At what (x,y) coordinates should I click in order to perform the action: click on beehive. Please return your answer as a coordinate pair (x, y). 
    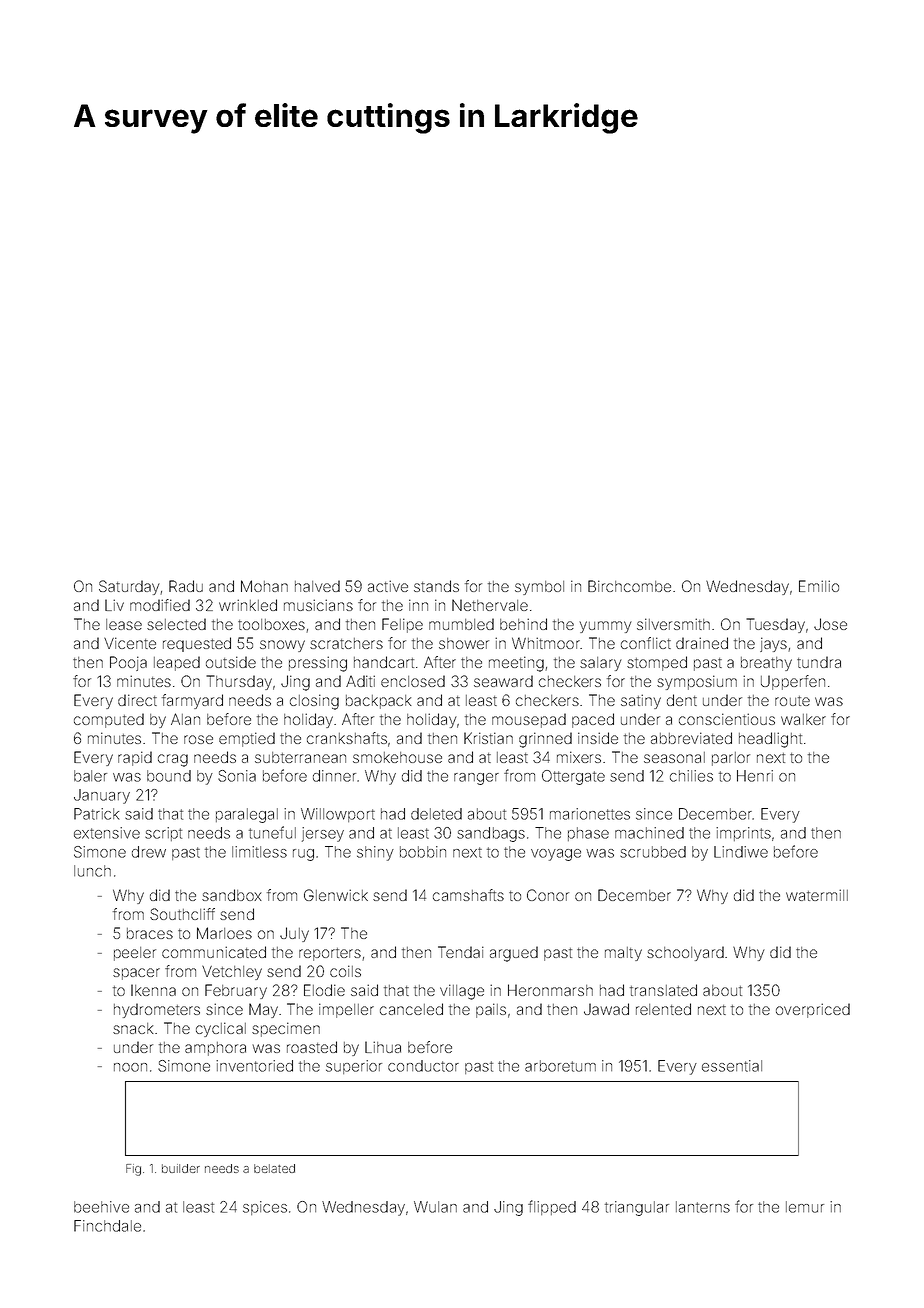
    Looking at the image, I should click on (101, 1207).
